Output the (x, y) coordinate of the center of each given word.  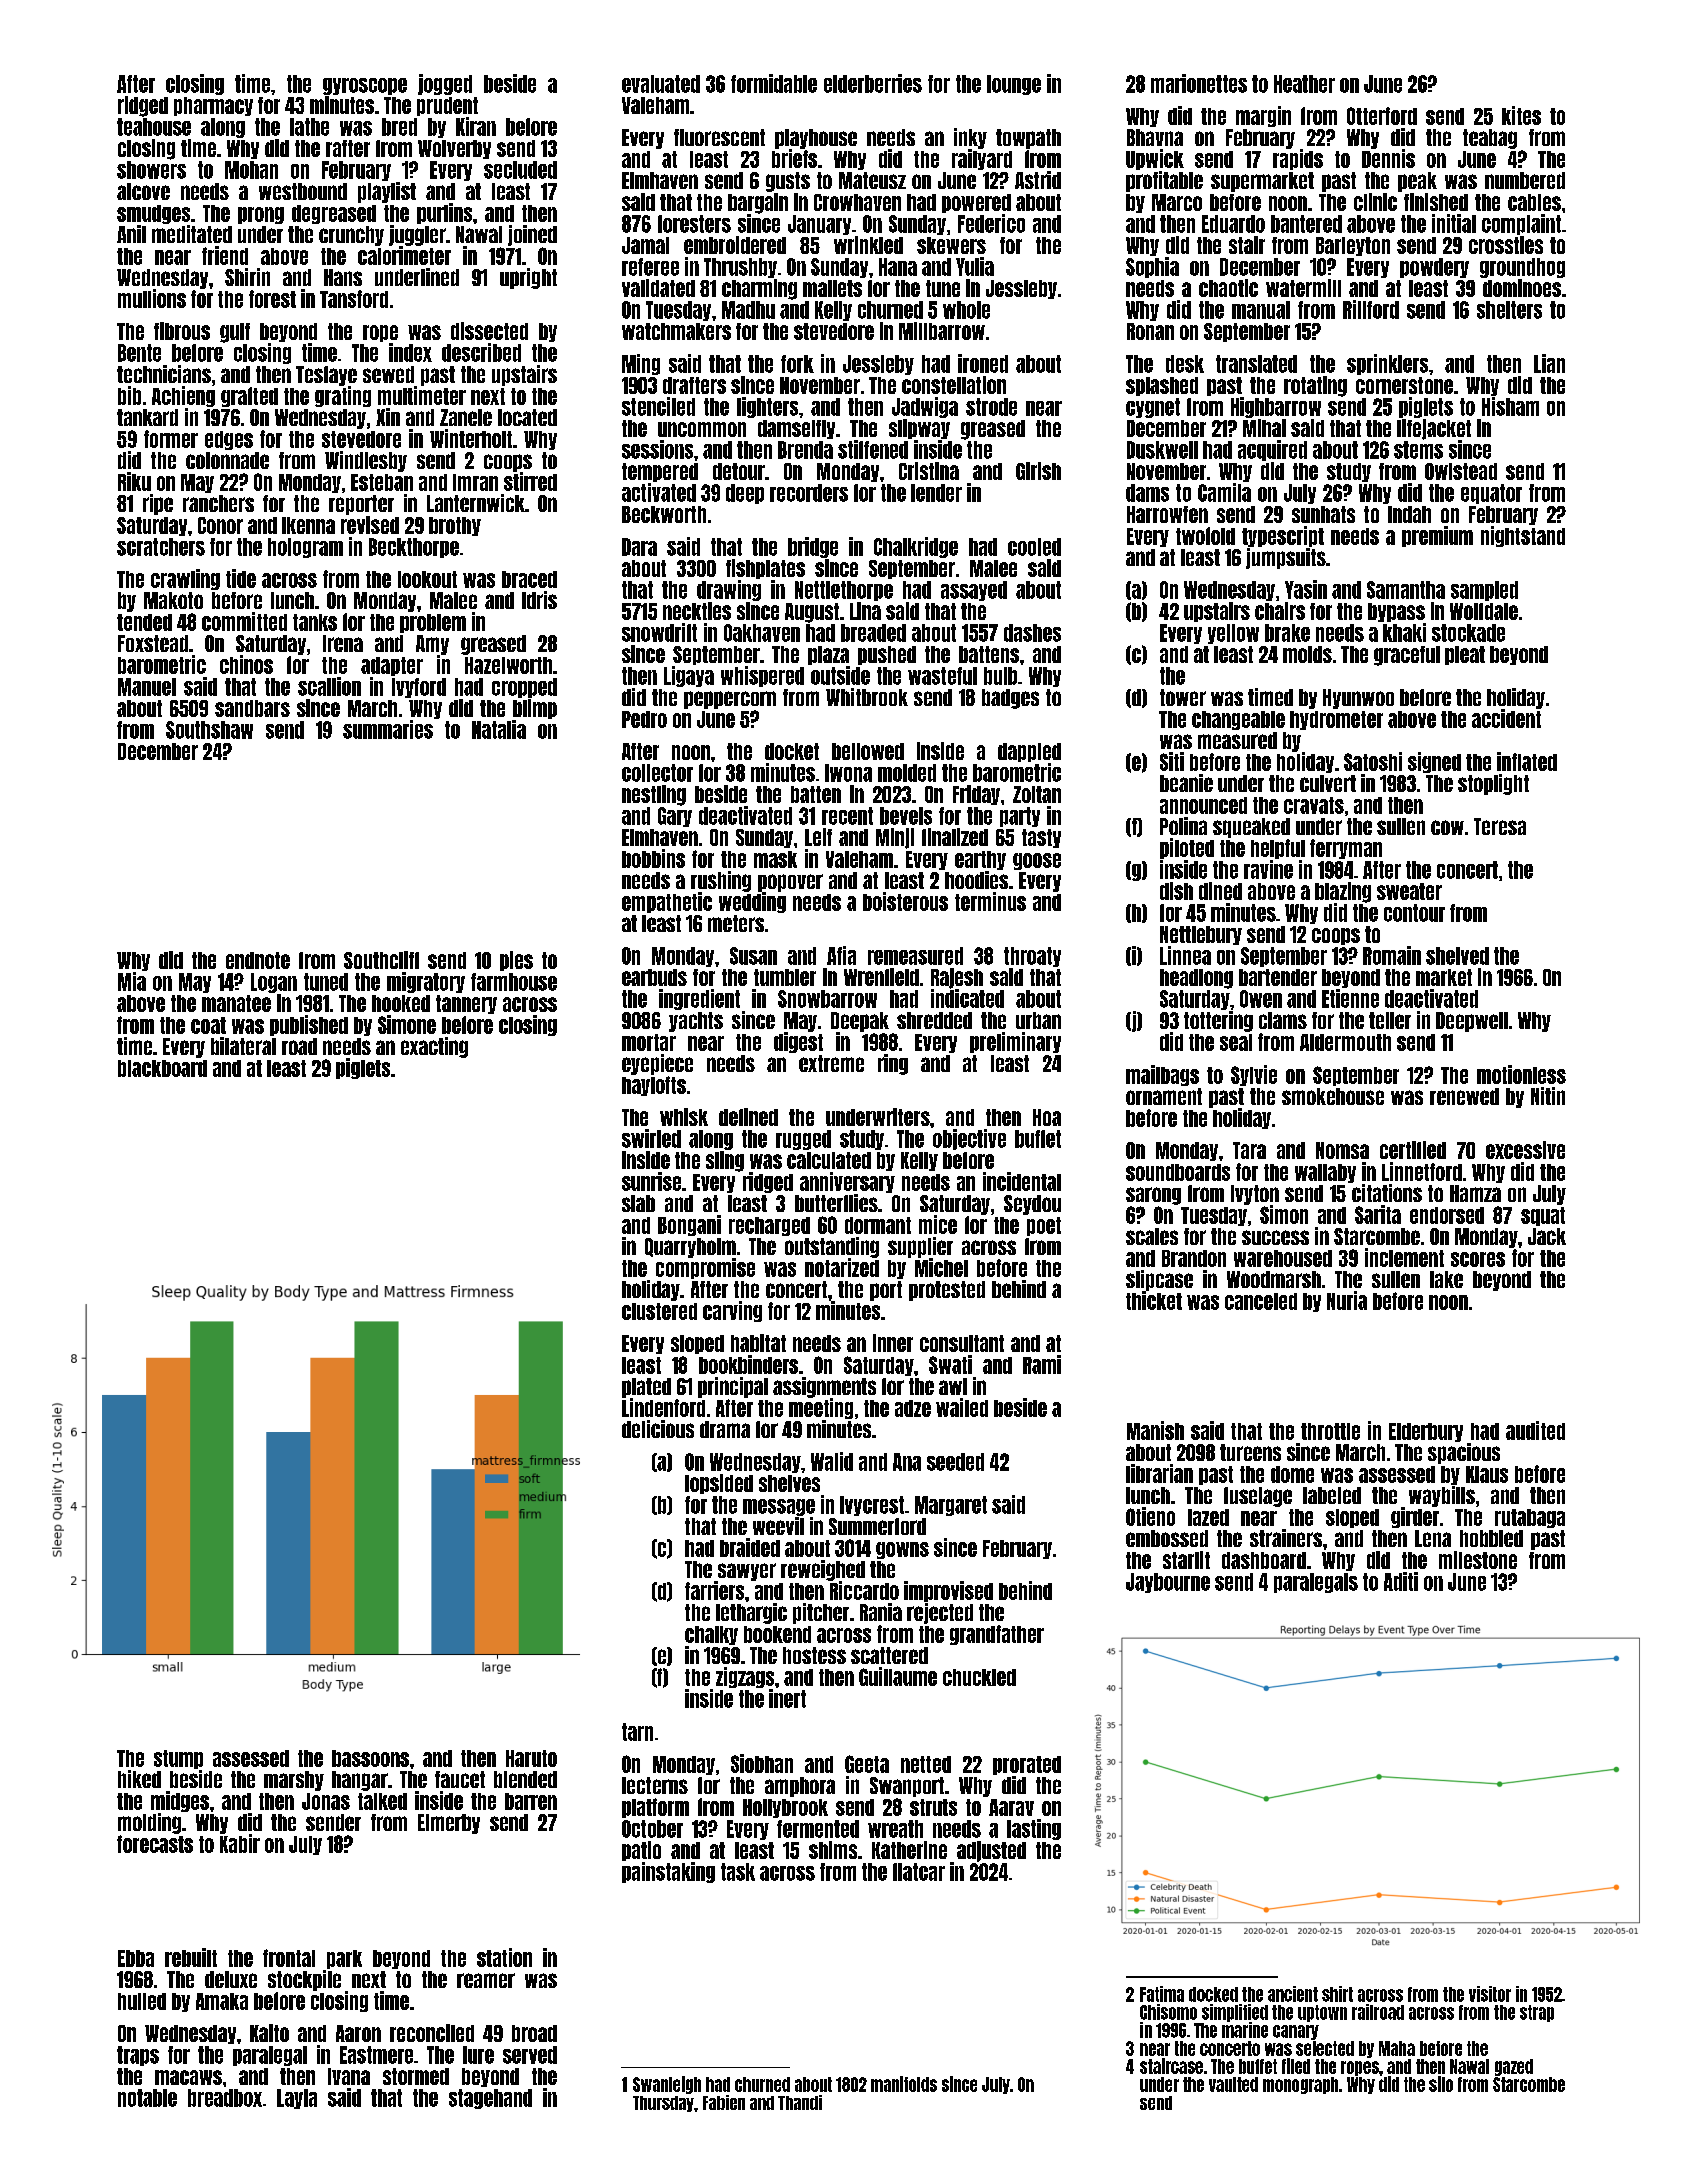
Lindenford (663, 1407)
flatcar (919, 1872)
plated (646, 1388)
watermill (1303, 288)
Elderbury (1426, 1432)
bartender (1278, 977)
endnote (258, 960)
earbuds (654, 977)
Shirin (247, 277)
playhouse (816, 139)
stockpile (304, 1980)
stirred (530, 481)
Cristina (929, 471)
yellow (1233, 634)
